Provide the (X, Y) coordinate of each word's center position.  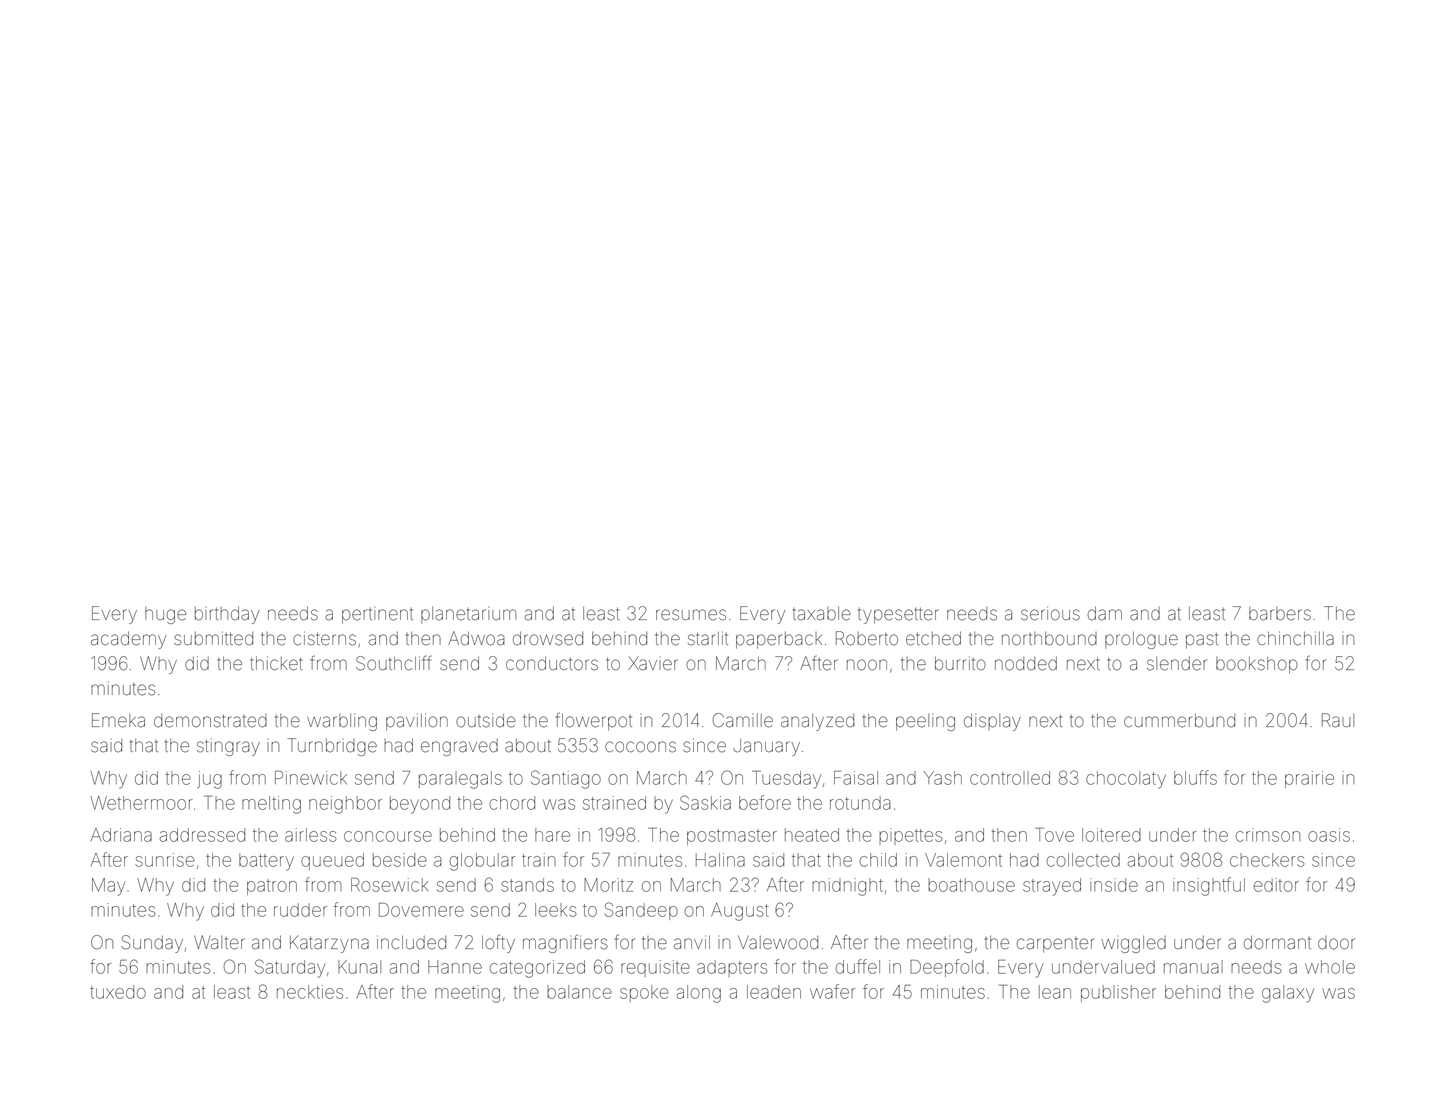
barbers (1280, 614)
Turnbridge (332, 747)
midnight (847, 887)
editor (1276, 885)
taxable (822, 614)
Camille (743, 720)
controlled (1010, 778)
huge (165, 615)
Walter (219, 942)
